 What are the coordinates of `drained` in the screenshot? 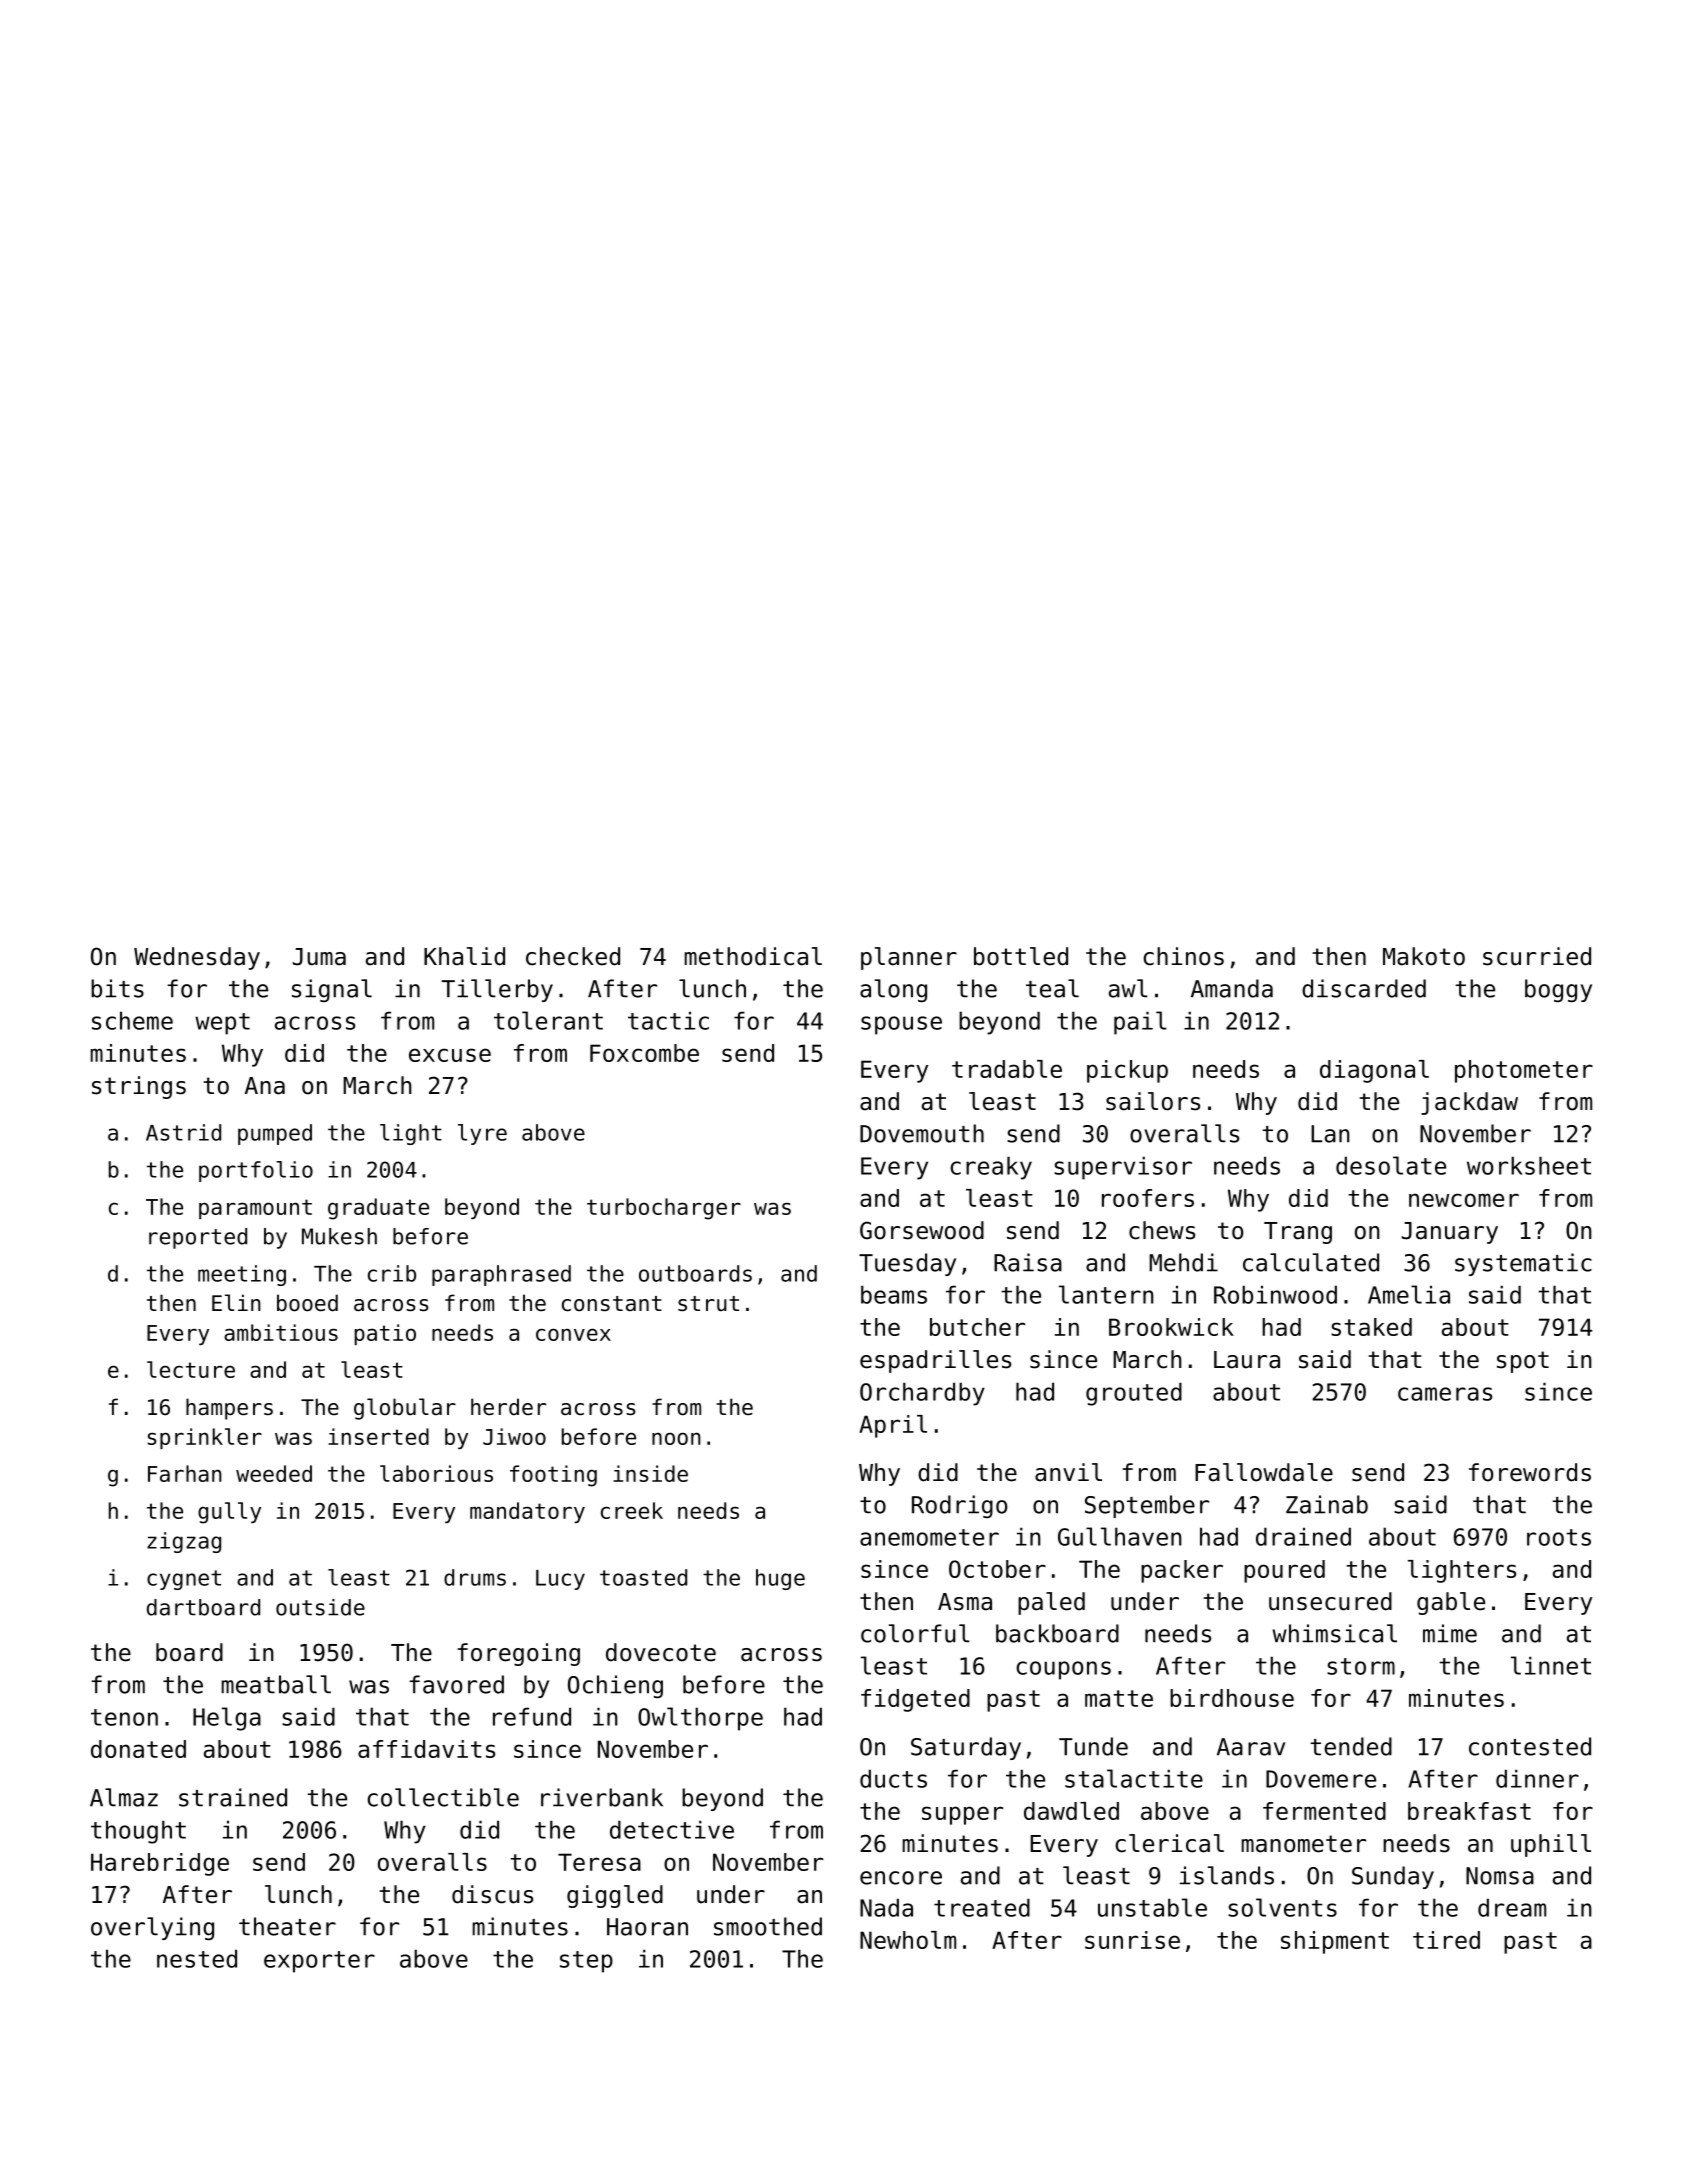 It's located at (1303, 1536).
